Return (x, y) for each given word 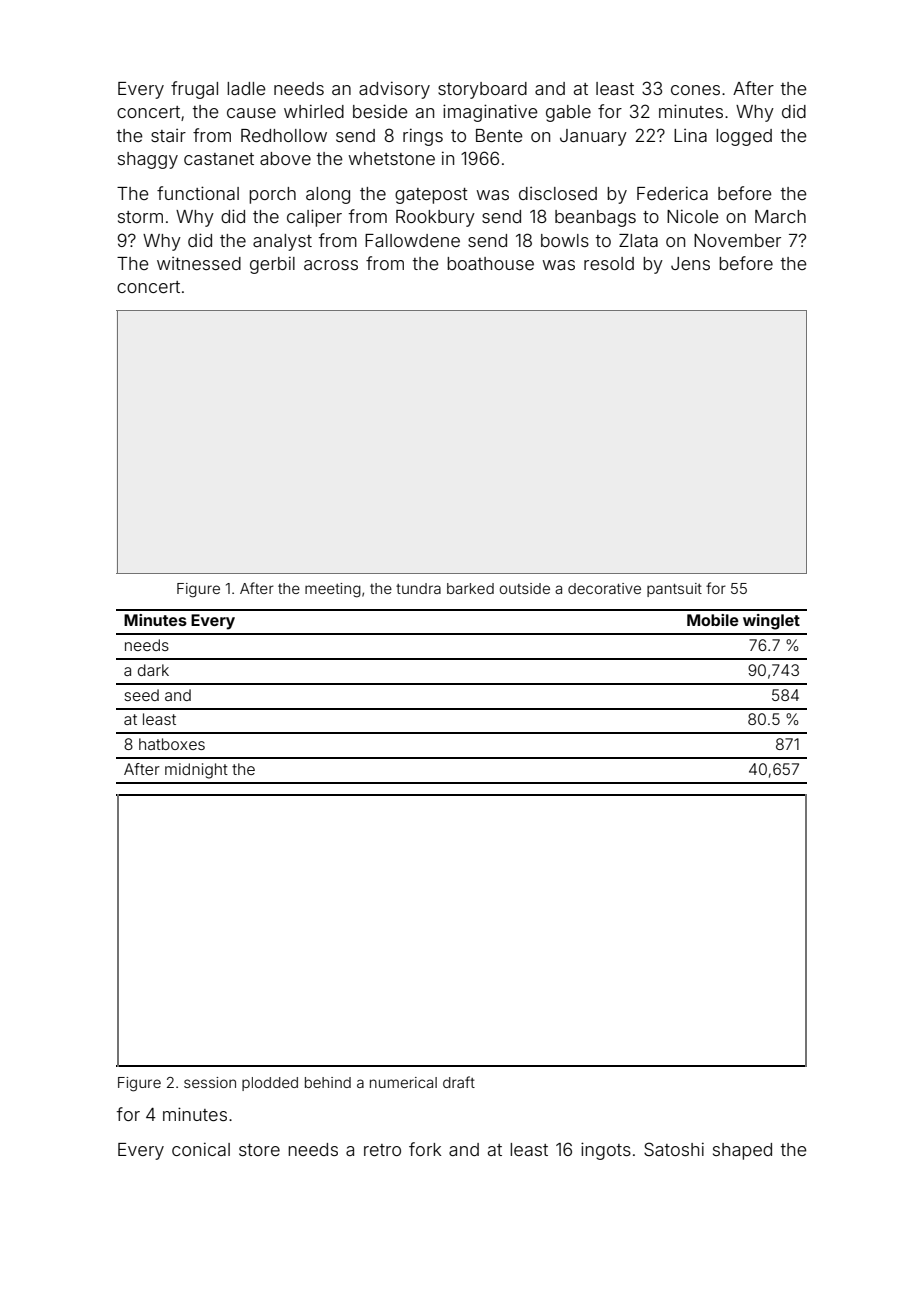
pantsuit (674, 590)
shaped (742, 1151)
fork (425, 1149)
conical (201, 1149)
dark (153, 670)
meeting (333, 590)
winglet (771, 622)
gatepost (431, 196)
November (737, 240)
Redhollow (284, 135)
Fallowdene (412, 240)
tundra (418, 588)
